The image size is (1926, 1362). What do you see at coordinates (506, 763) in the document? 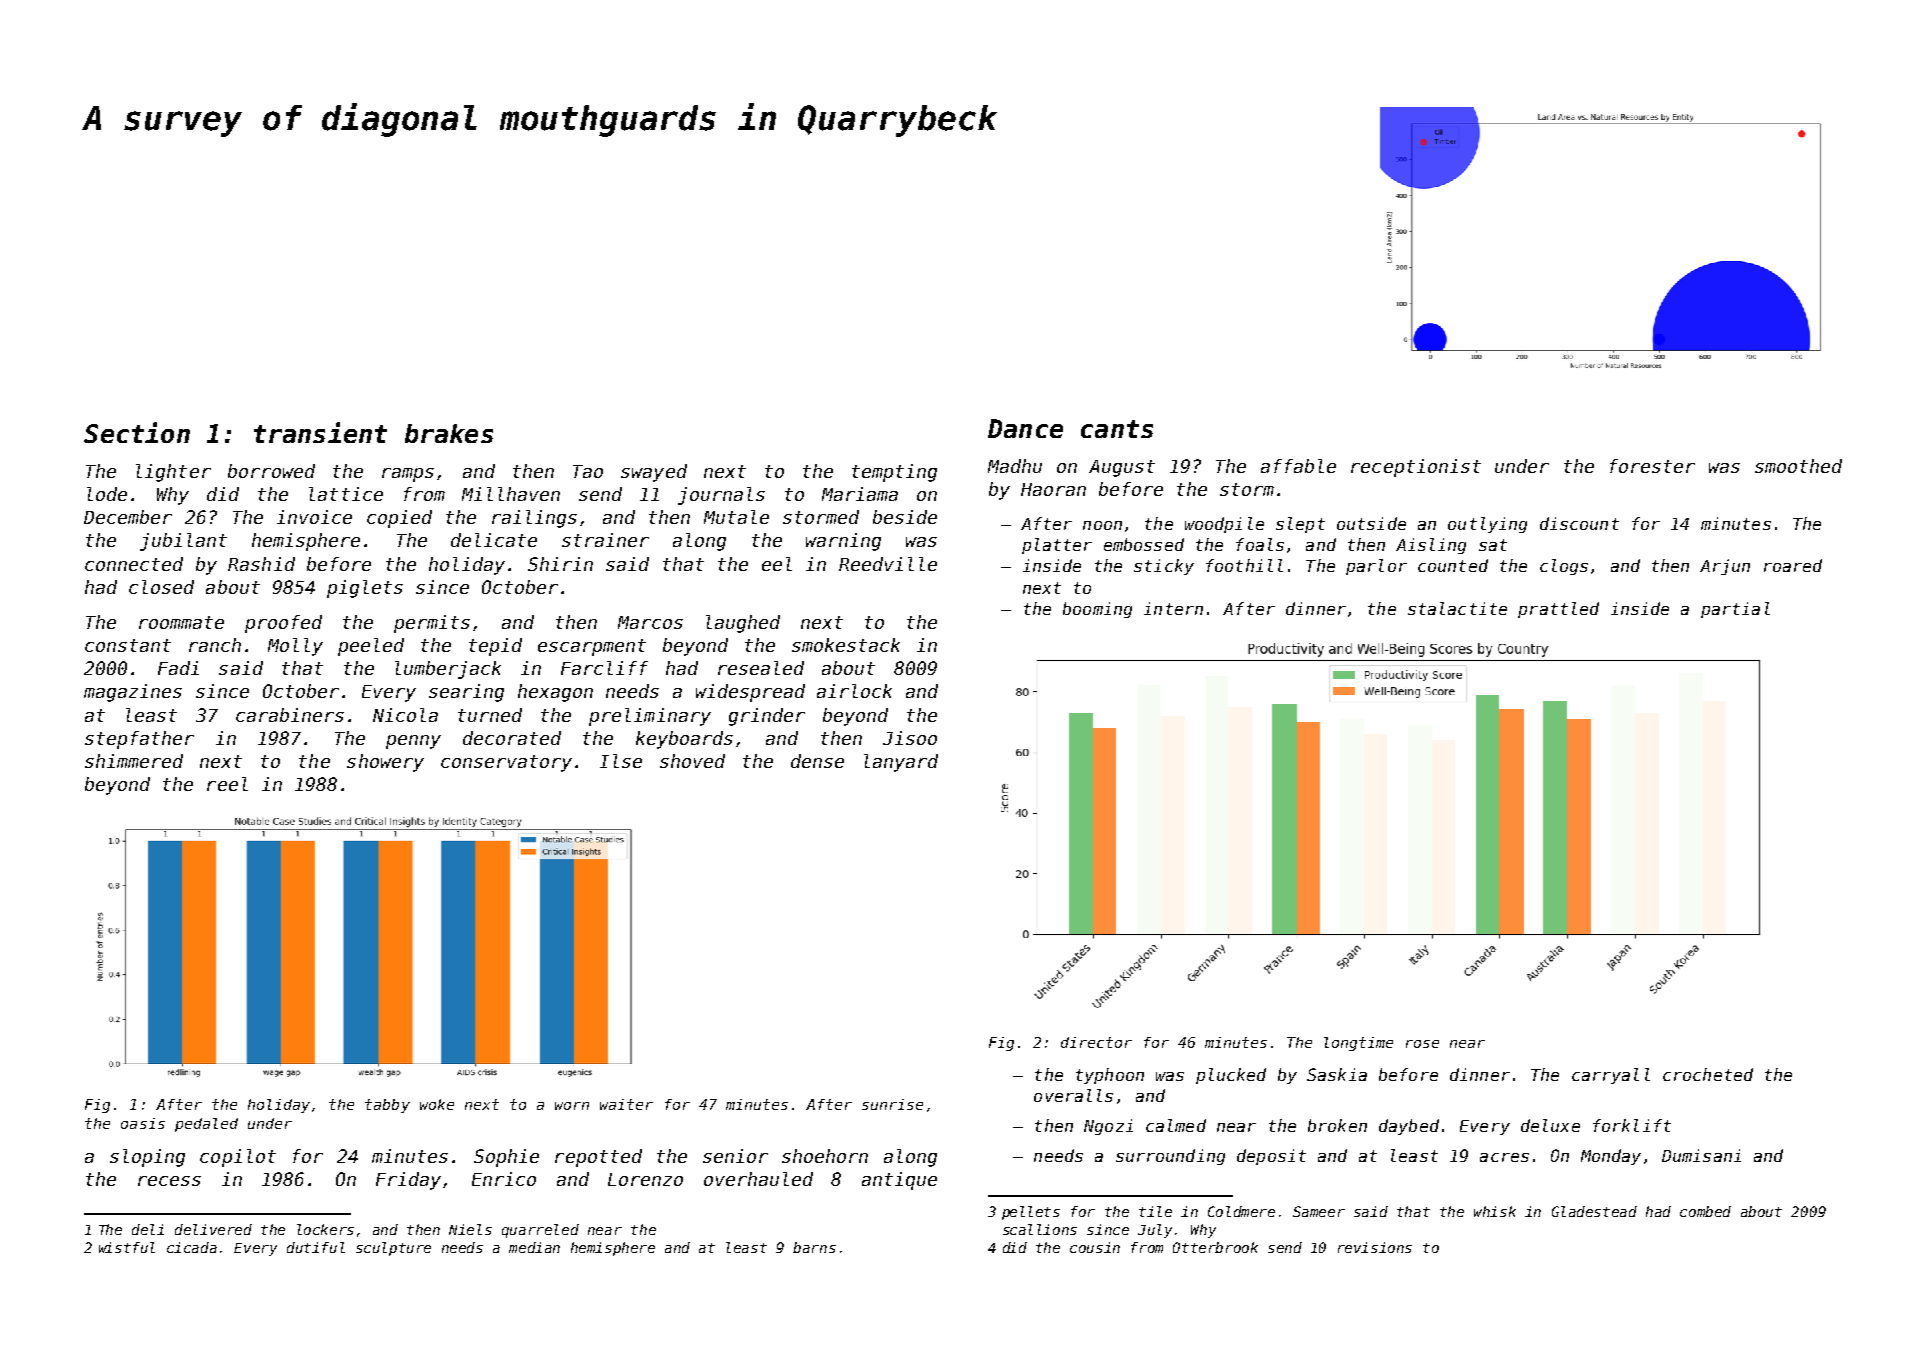
I see `conservatory` at bounding box center [506, 763].
